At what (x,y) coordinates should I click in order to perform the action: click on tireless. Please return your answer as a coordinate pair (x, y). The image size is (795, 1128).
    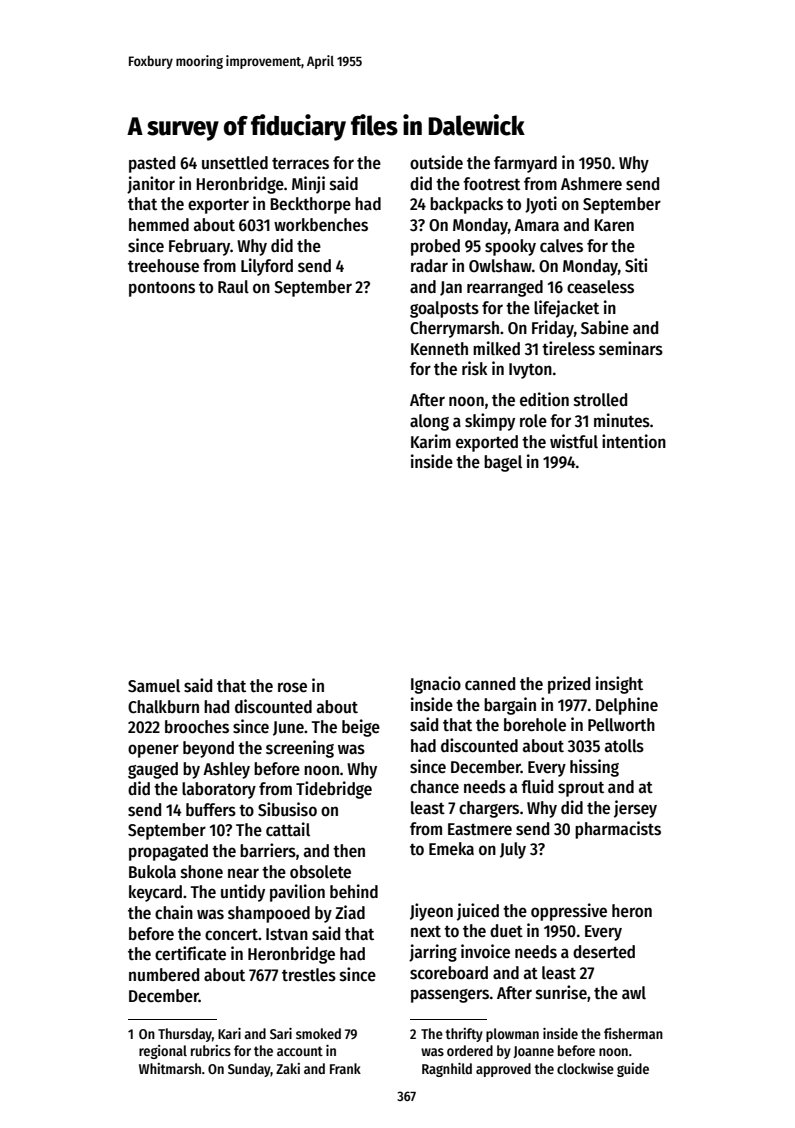
    Looking at the image, I should click on (568, 348).
